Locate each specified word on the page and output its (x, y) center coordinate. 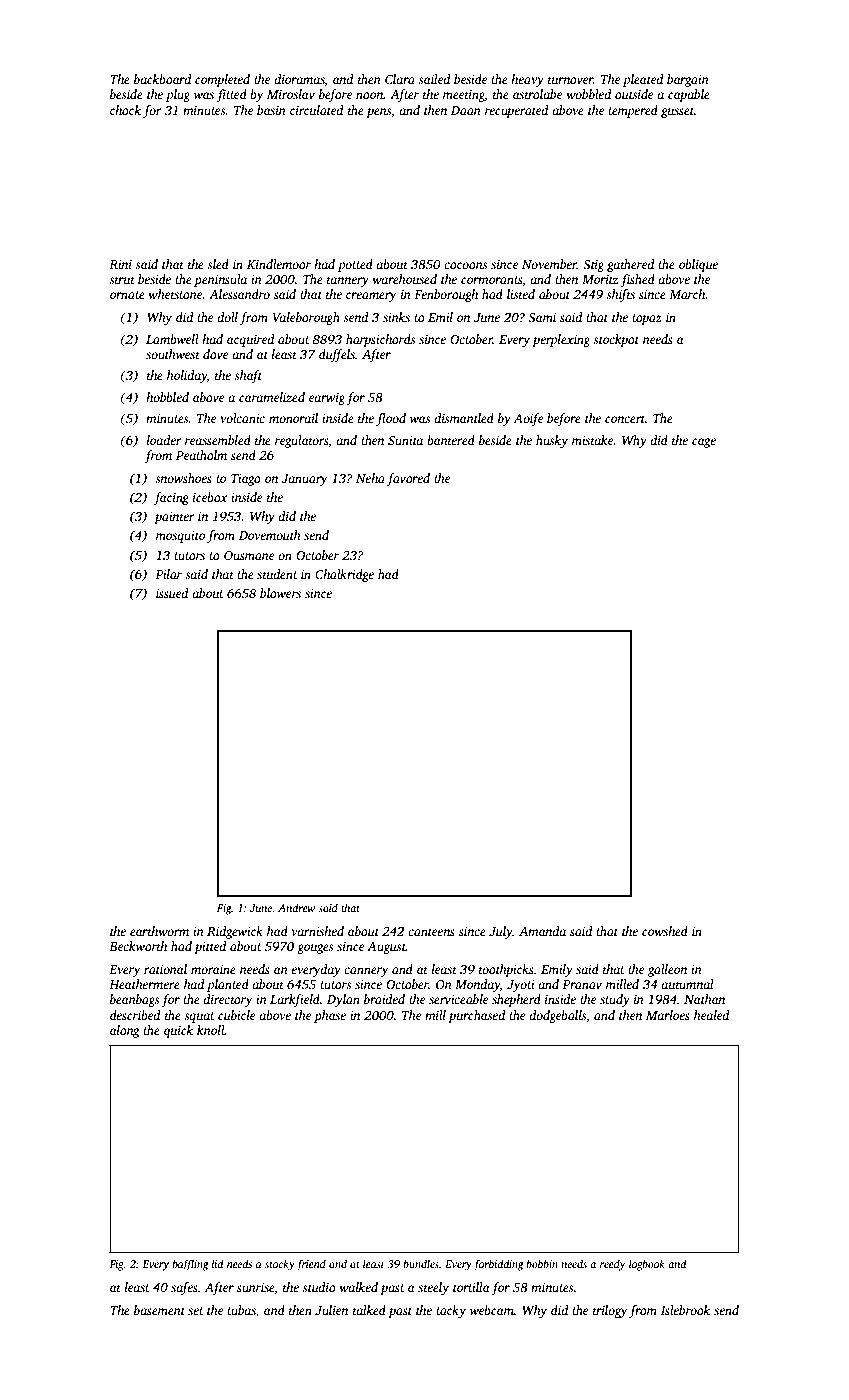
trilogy (610, 1311)
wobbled (589, 94)
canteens (431, 932)
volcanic (242, 418)
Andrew (297, 907)
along (125, 1031)
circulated (316, 110)
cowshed (665, 931)
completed (222, 80)
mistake (593, 440)
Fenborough (446, 295)
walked (359, 1287)
